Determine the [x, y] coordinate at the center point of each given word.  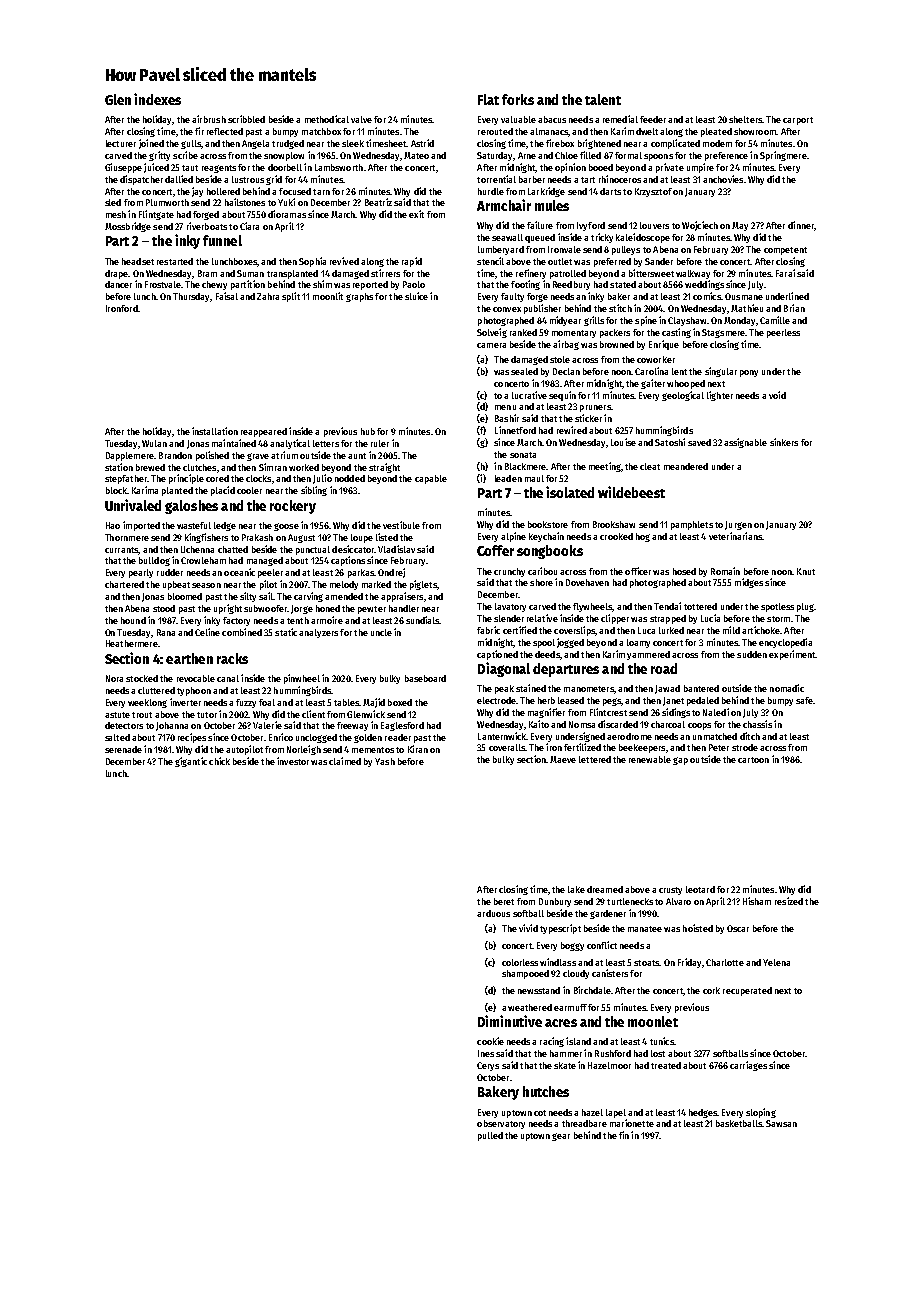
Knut [806, 571]
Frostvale [163, 284]
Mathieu [747, 308]
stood [164, 608]
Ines [486, 1053]
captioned [497, 655]
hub [368, 431]
